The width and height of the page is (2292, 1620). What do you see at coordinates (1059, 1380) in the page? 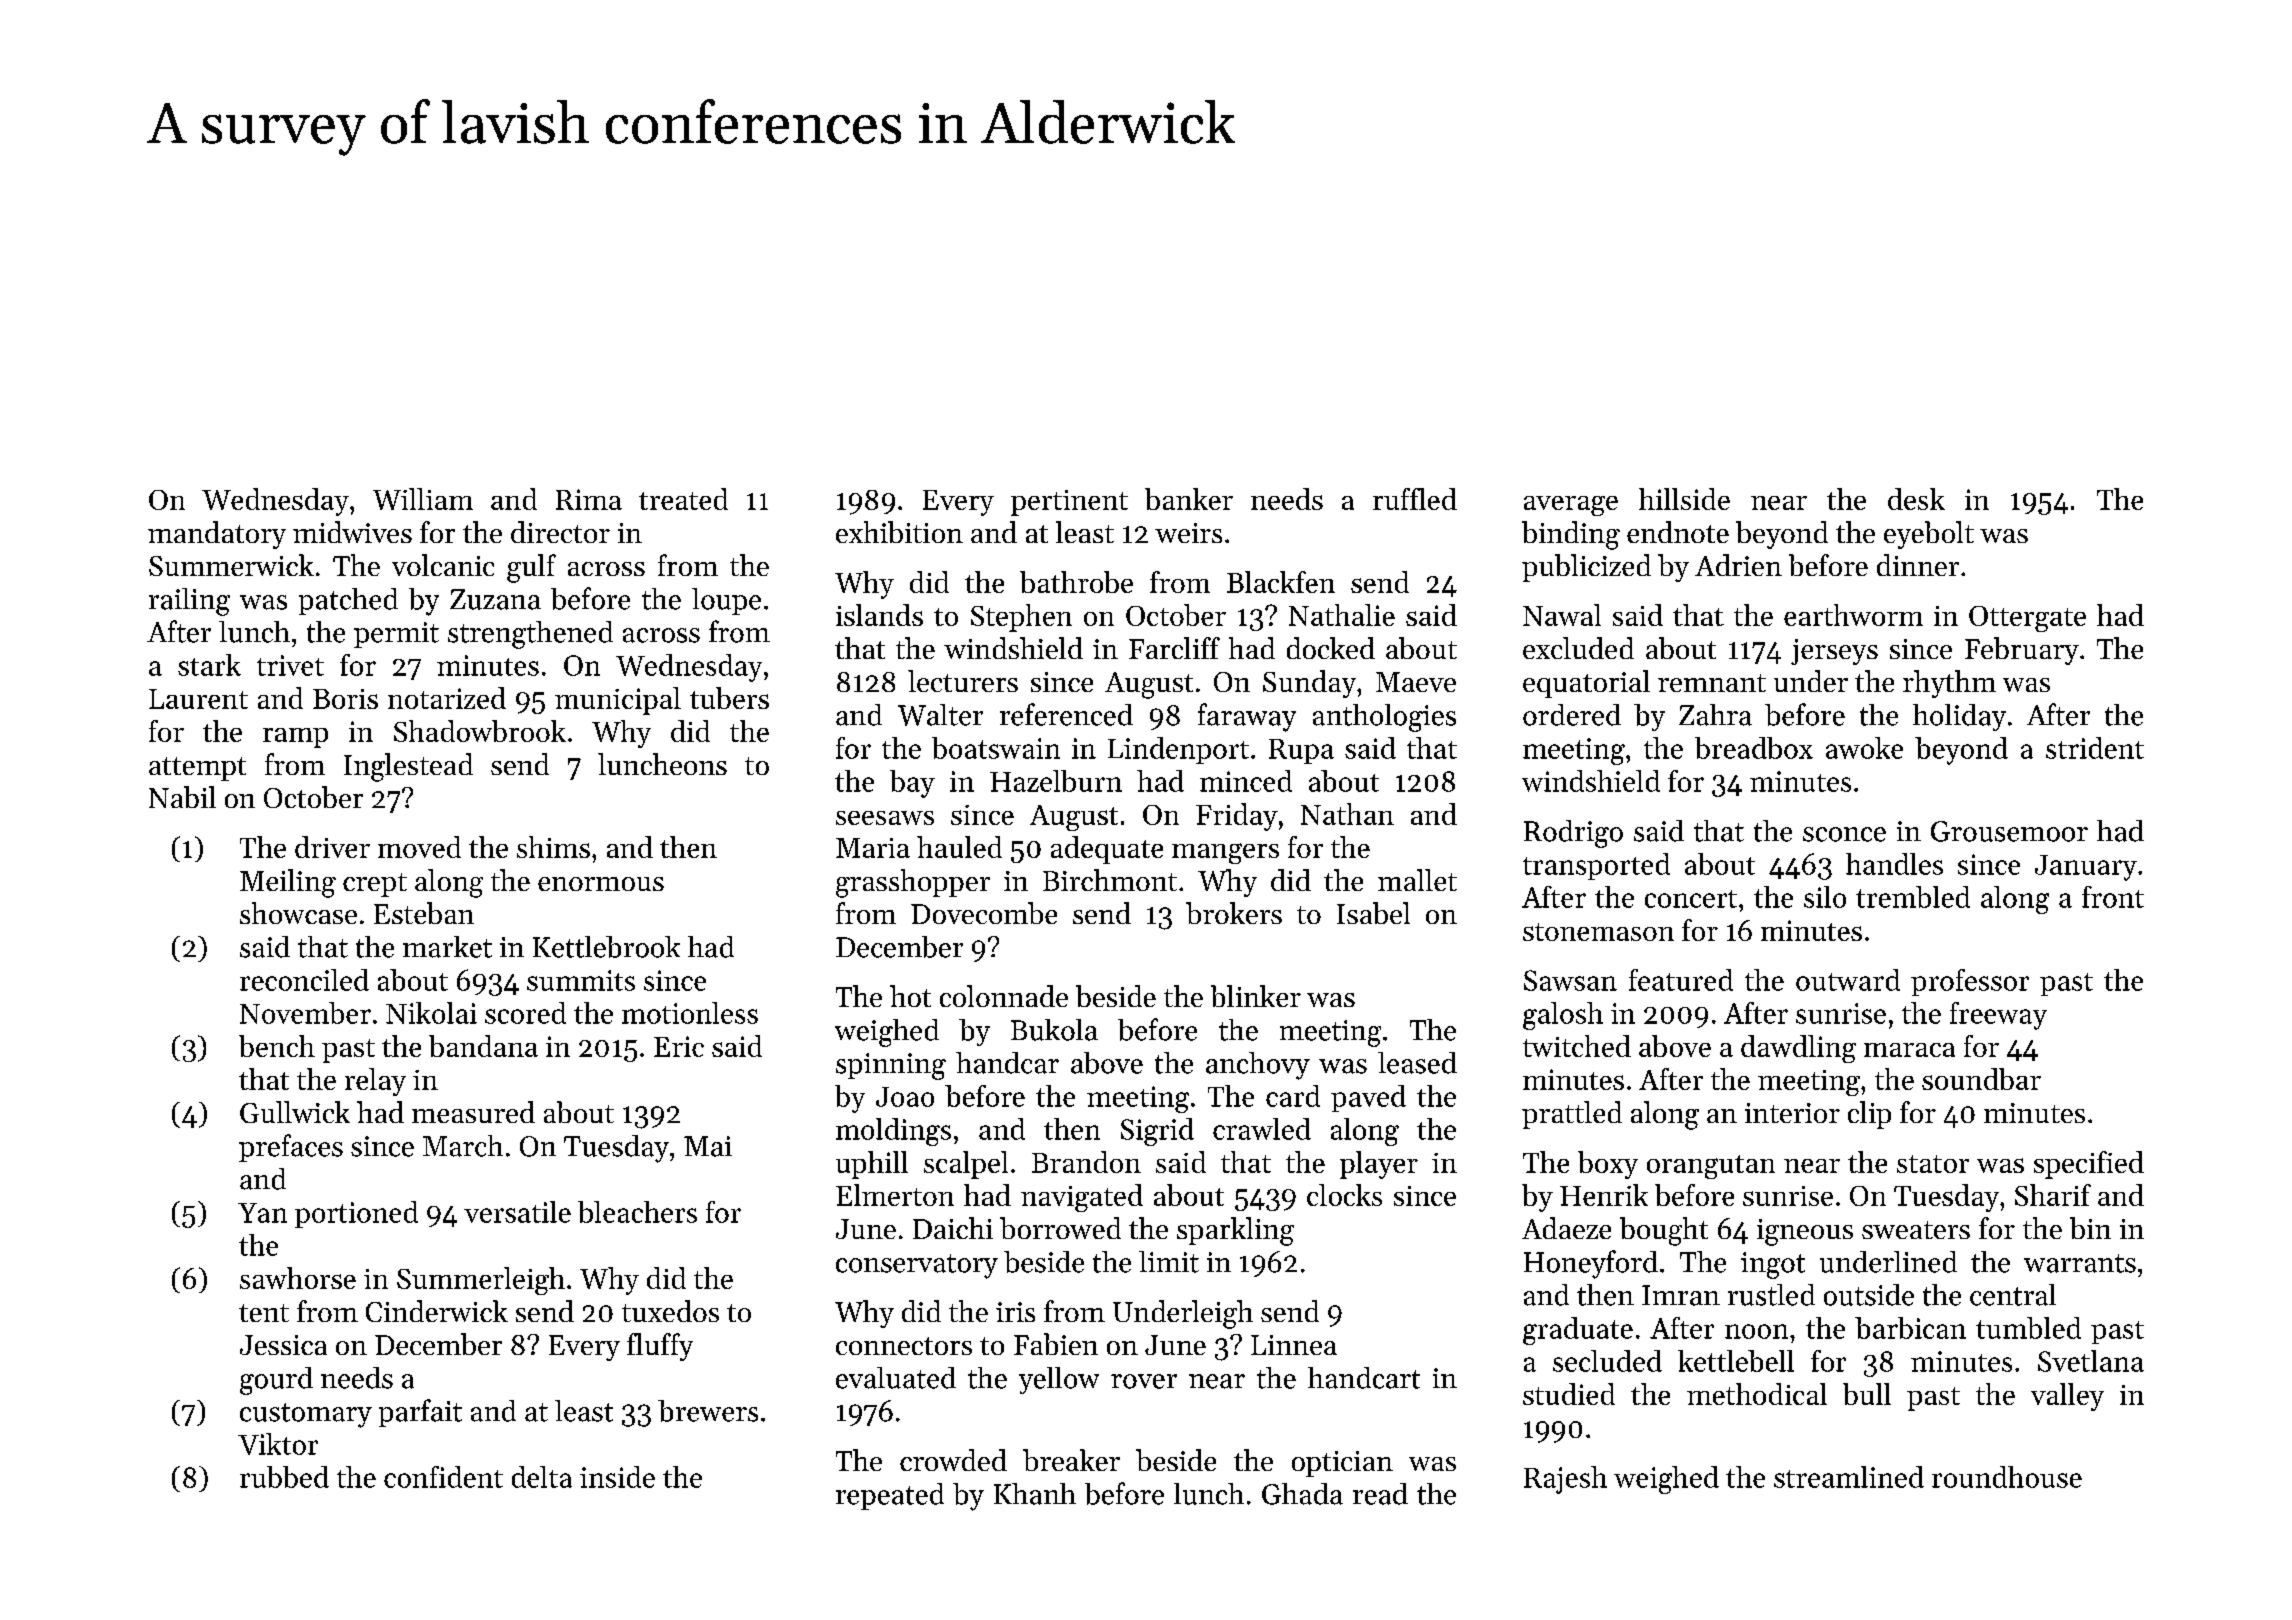
I see `yellow` at bounding box center [1059, 1380].
